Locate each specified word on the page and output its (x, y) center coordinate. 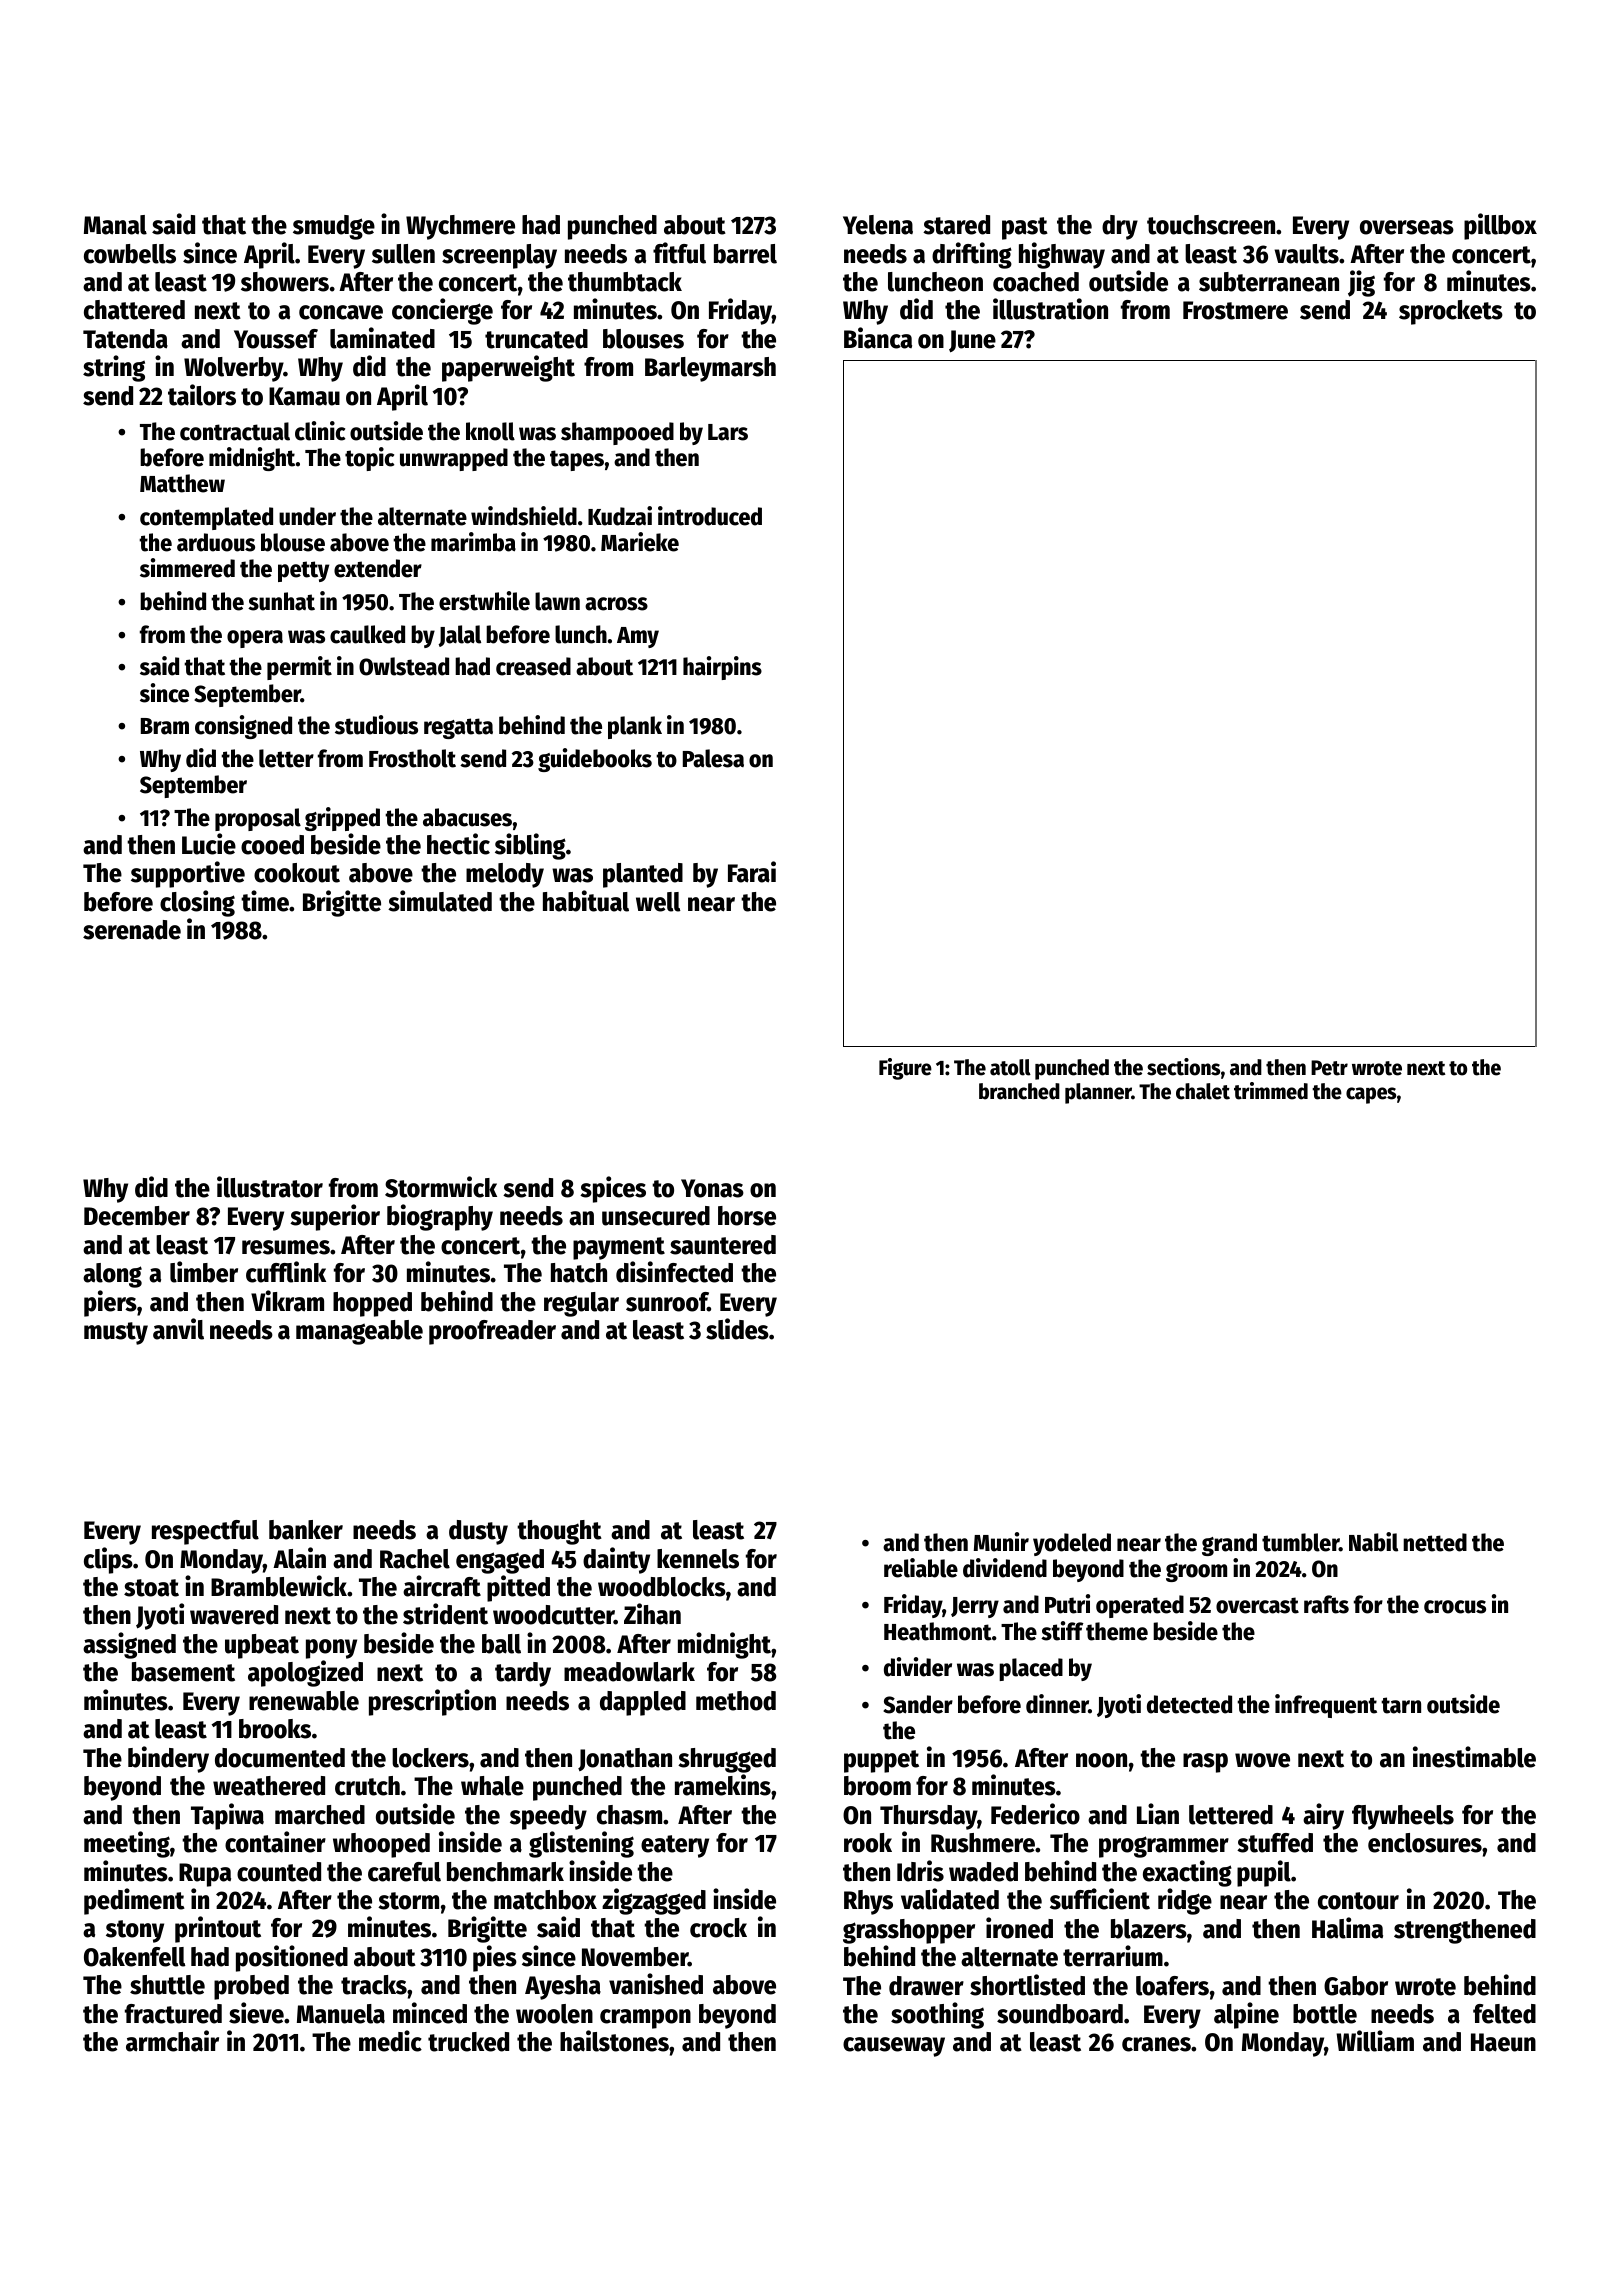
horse (747, 1216)
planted (643, 875)
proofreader (492, 1332)
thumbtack (625, 282)
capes (1371, 1095)
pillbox (1500, 226)
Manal (115, 225)
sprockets (1451, 312)
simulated (440, 901)
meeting (127, 1844)
